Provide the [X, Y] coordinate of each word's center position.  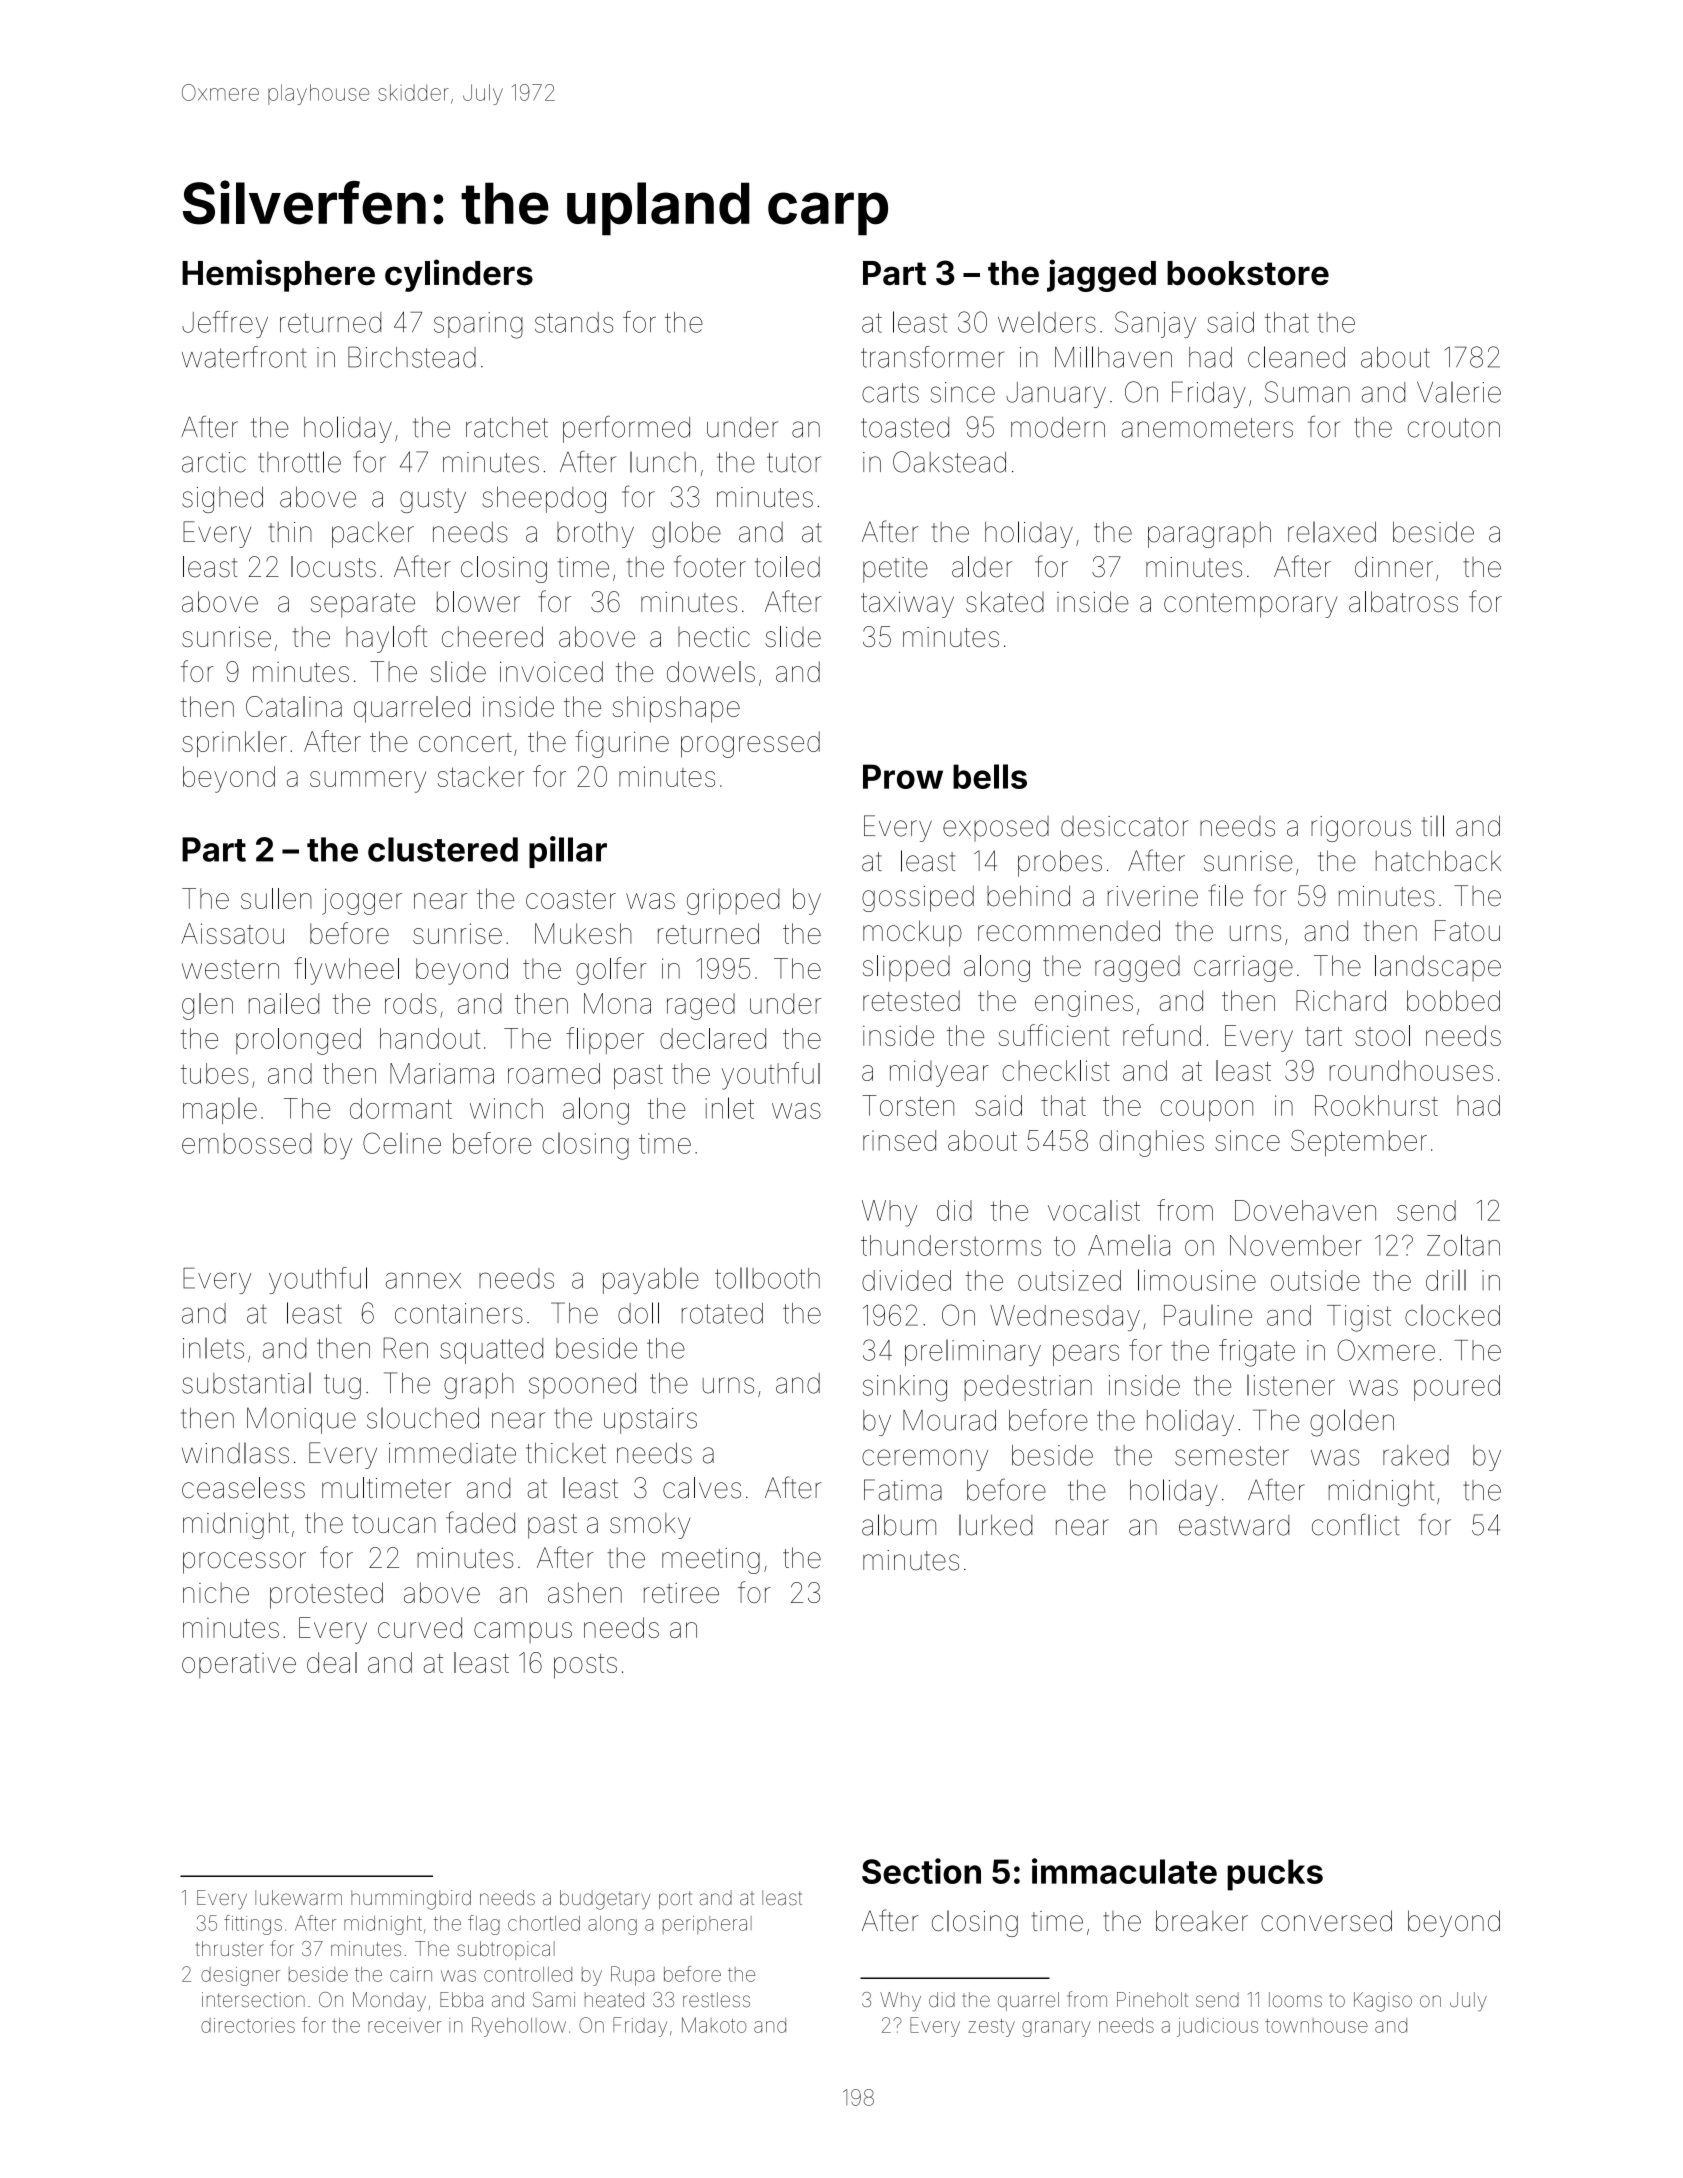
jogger [362, 901]
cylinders [459, 275]
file [1225, 895]
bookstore [1248, 273]
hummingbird [411, 1900]
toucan [394, 1524]
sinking [905, 1388]
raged [701, 1006]
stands [574, 322]
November [1296, 1245]
